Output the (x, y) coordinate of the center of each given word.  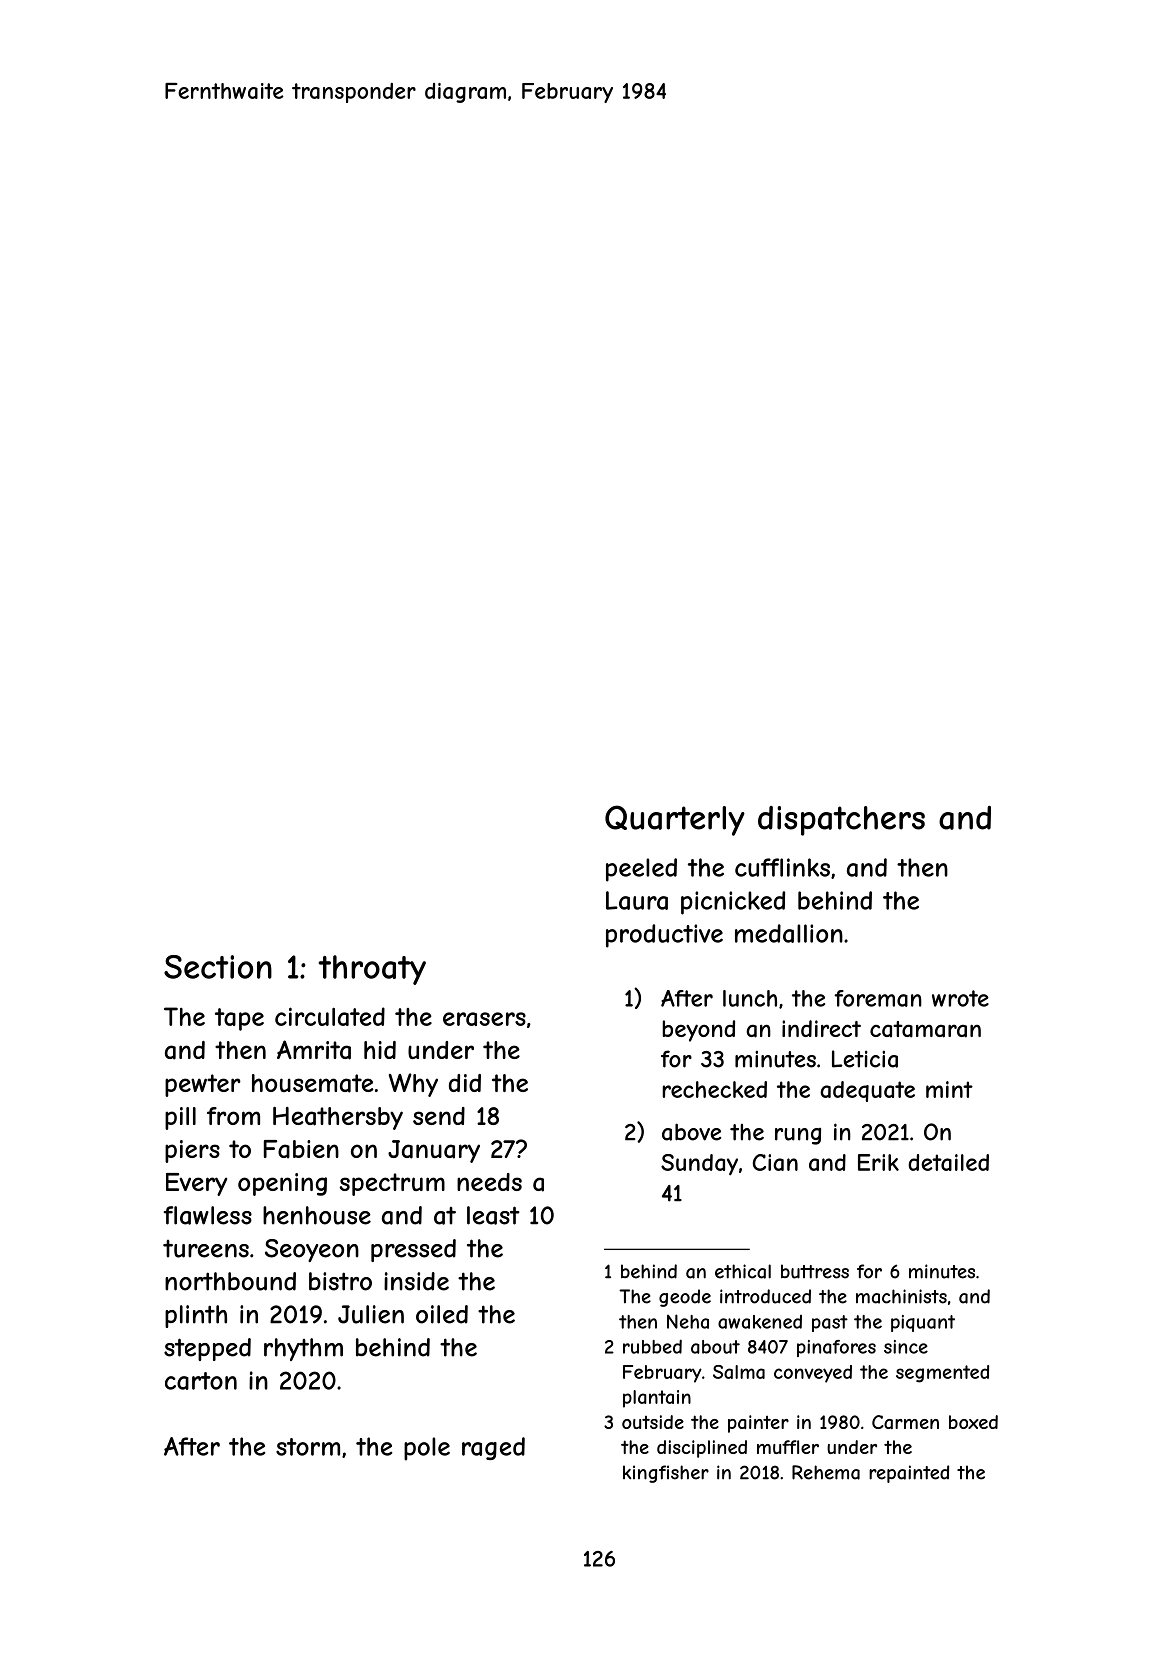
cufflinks (782, 867)
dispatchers (841, 821)
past (830, 1323)
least (493, 1215)
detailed (948, 1162)
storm (308, 1447)
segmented (942, 1374)
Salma (739, 1372)
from (233, 1116)
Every (196, 1184)
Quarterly (675, 820)
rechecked (714, 1089)
